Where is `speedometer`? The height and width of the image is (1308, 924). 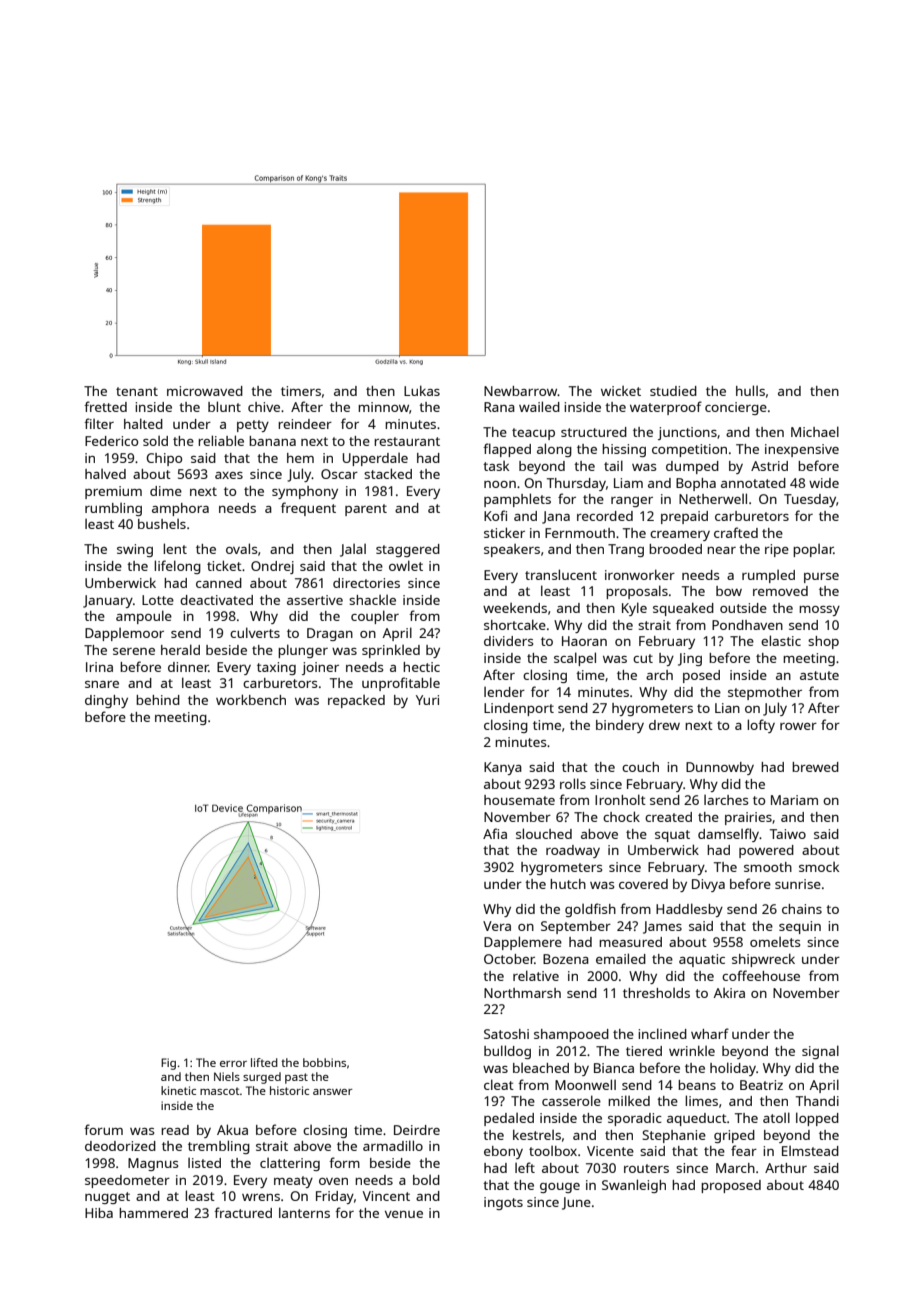
speedometer is located at coordinates (127, 1181).
